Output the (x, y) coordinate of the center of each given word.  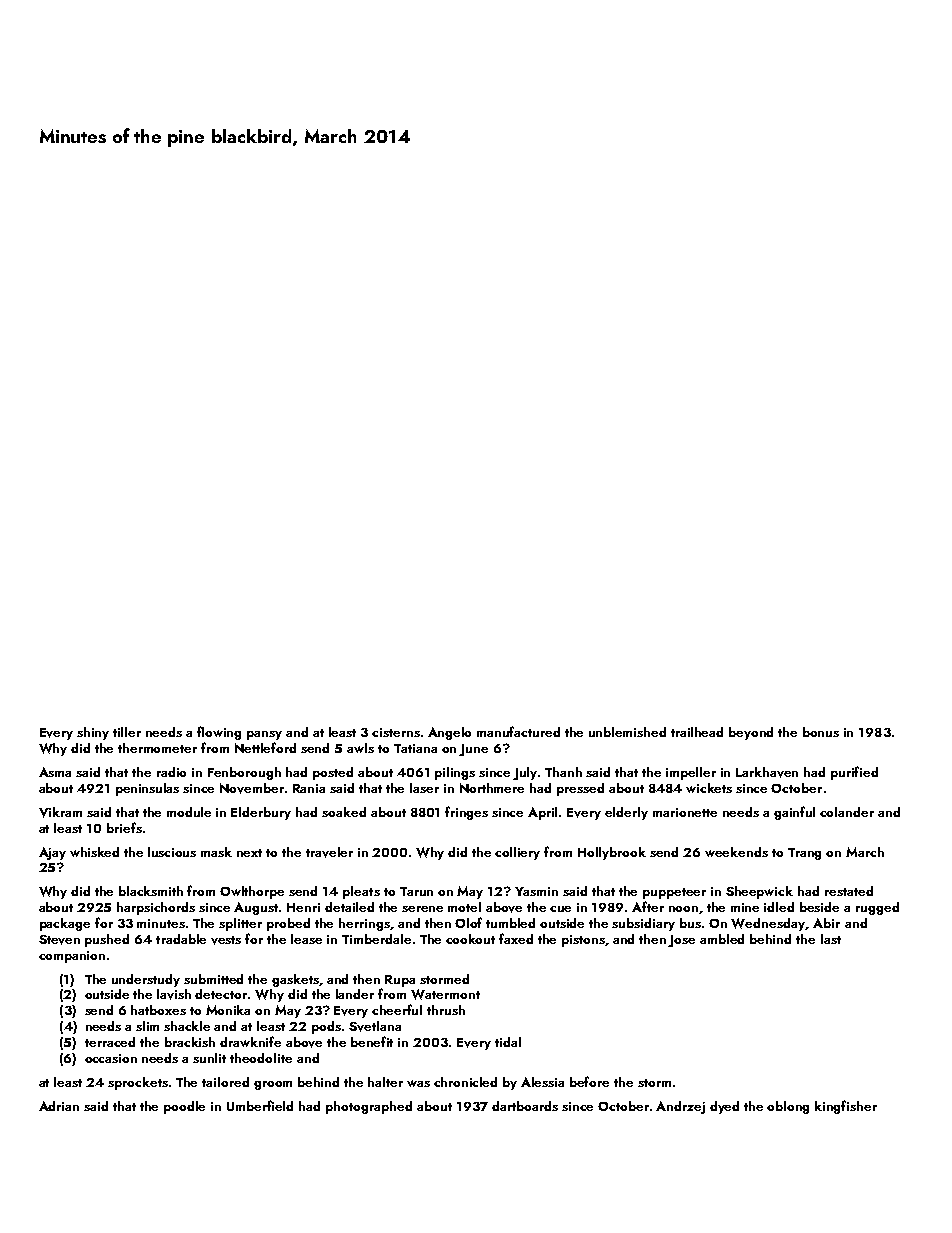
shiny (93, 733)
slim (147, 1026)
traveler (329, 852)
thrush (446, 1010)
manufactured (518, 731)
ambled (722, 939)
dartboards (525, 1106)
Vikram (60, 812)
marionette (685, 812)
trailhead (697, 732)
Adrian (59, 1106)
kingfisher (846, 1107)
